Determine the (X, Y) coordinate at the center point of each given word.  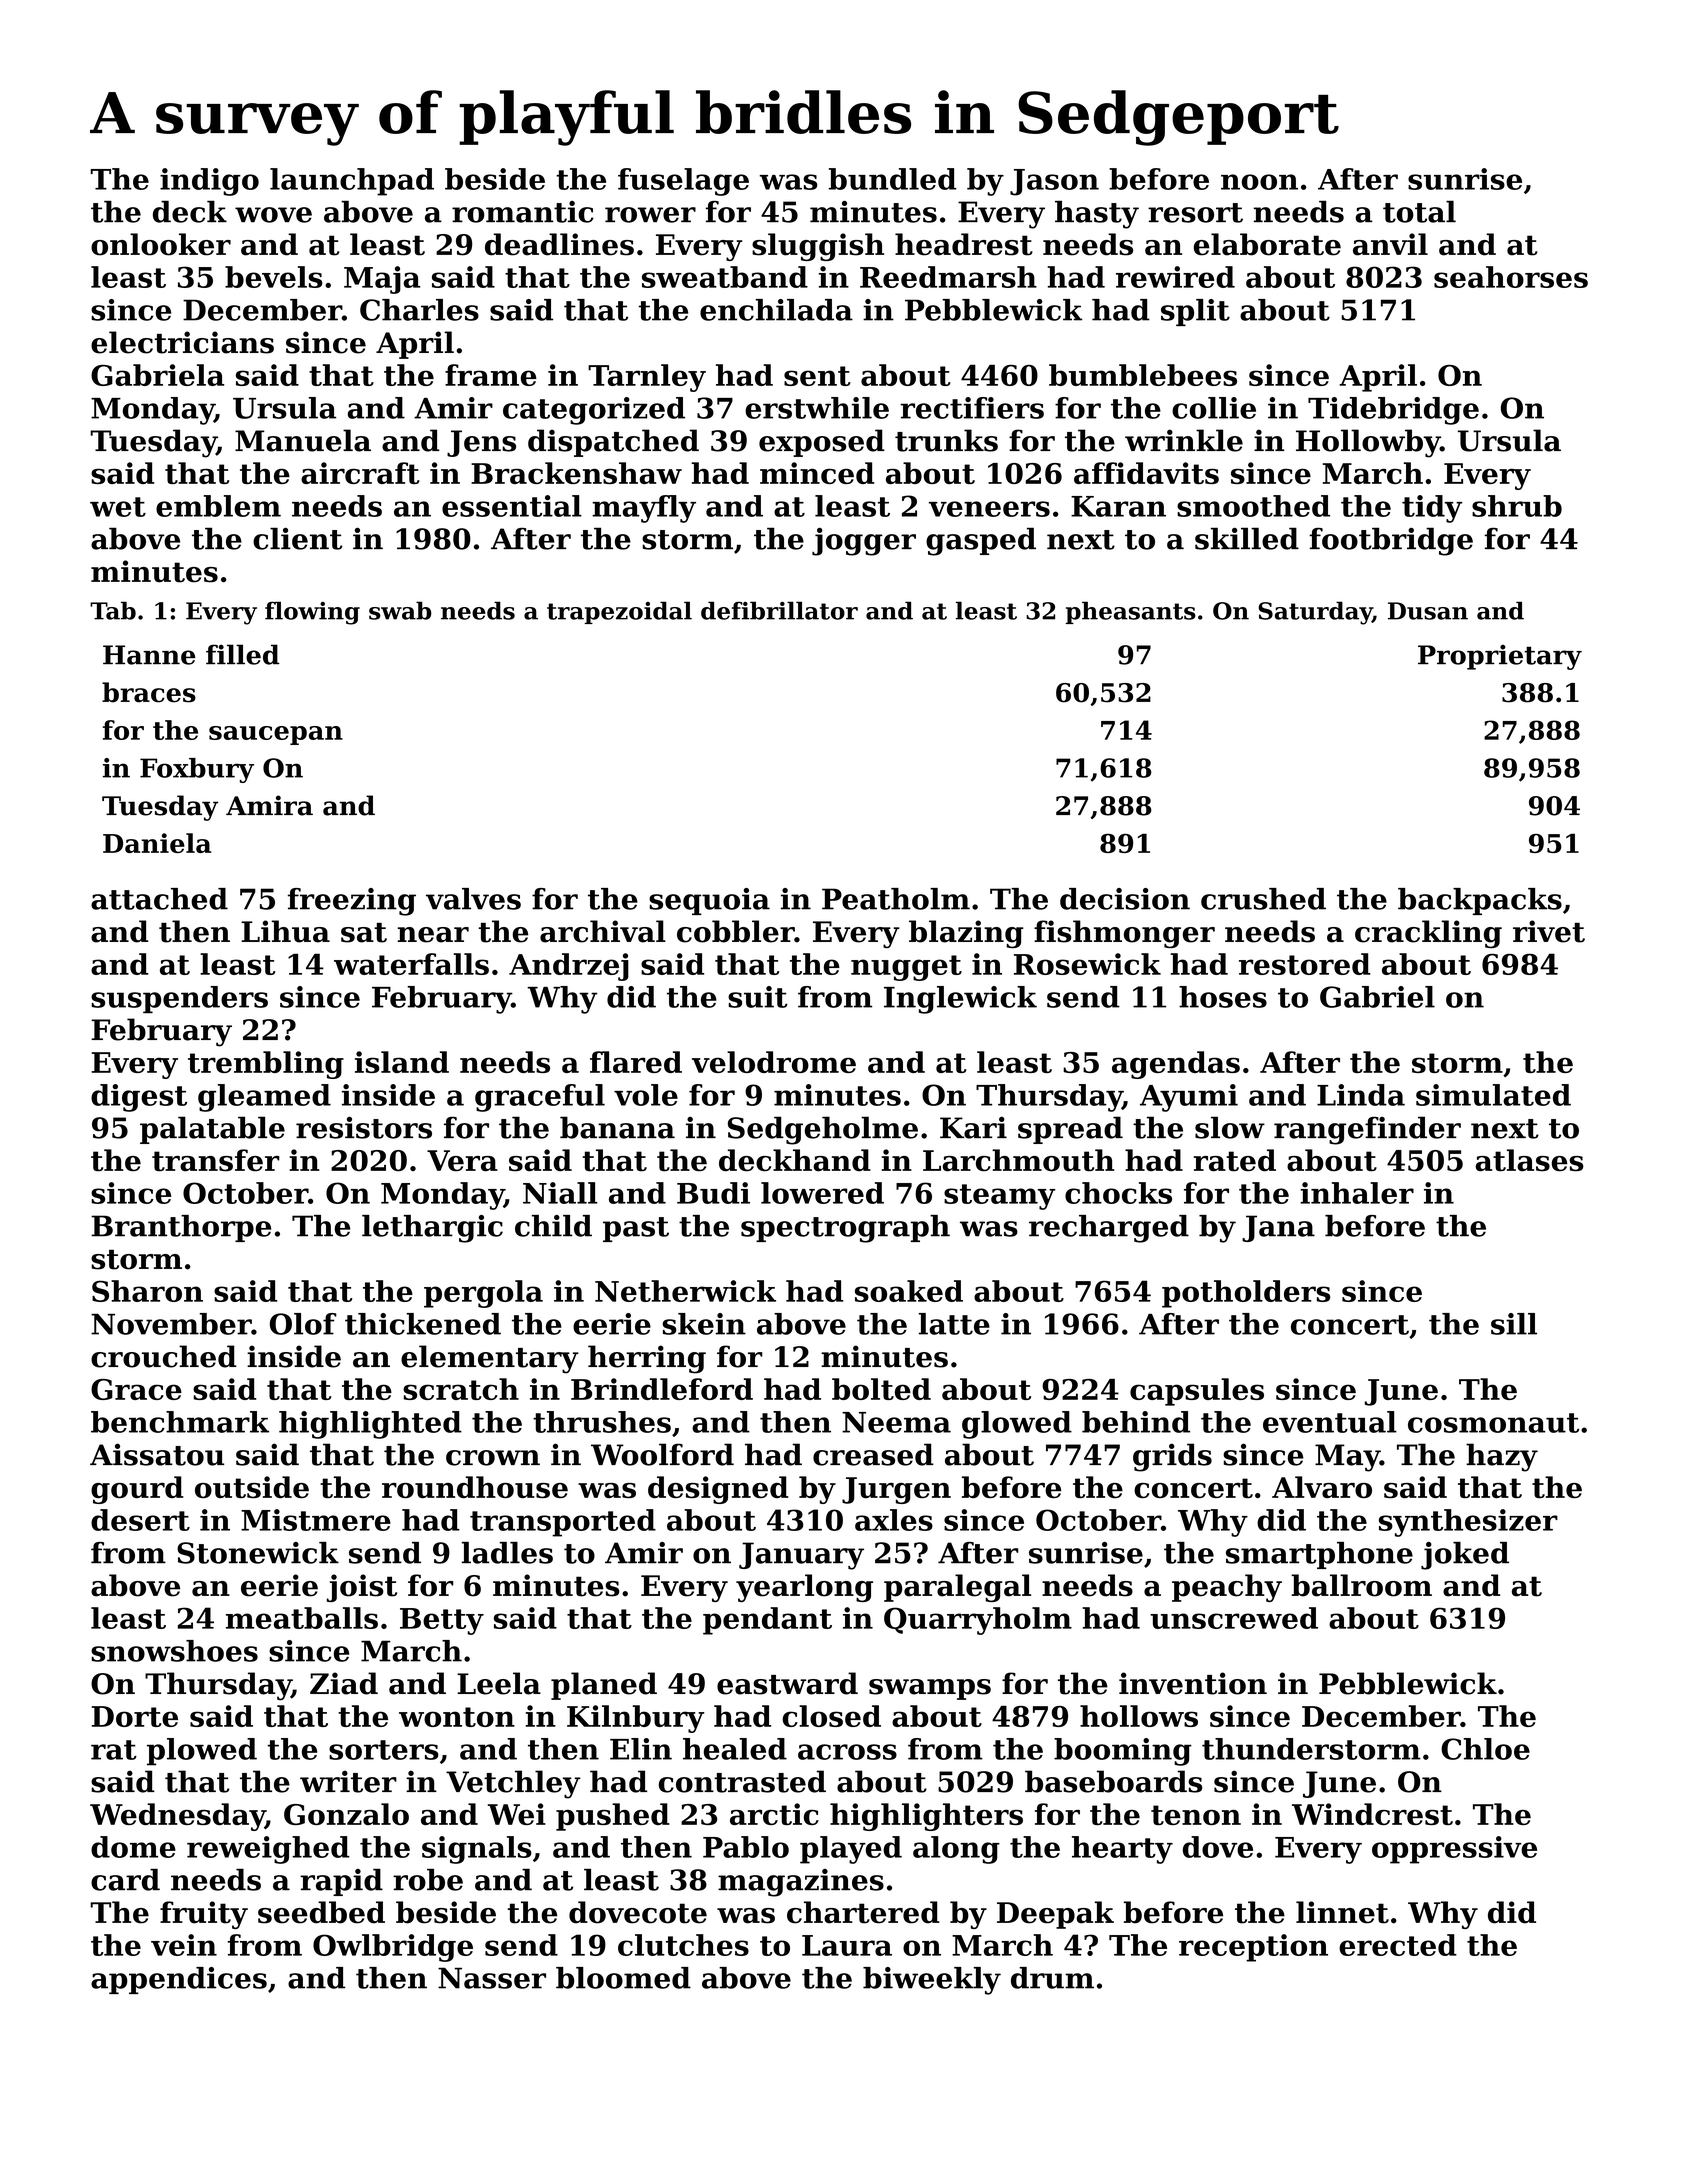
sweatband (725, 277)
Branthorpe (181, 1228)
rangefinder (1367, 1130)
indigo (209, 182)
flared (636, 1062)
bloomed (623, 1978)
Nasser (492, 1978)
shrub (1517, 506)
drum (1052, 1978)
